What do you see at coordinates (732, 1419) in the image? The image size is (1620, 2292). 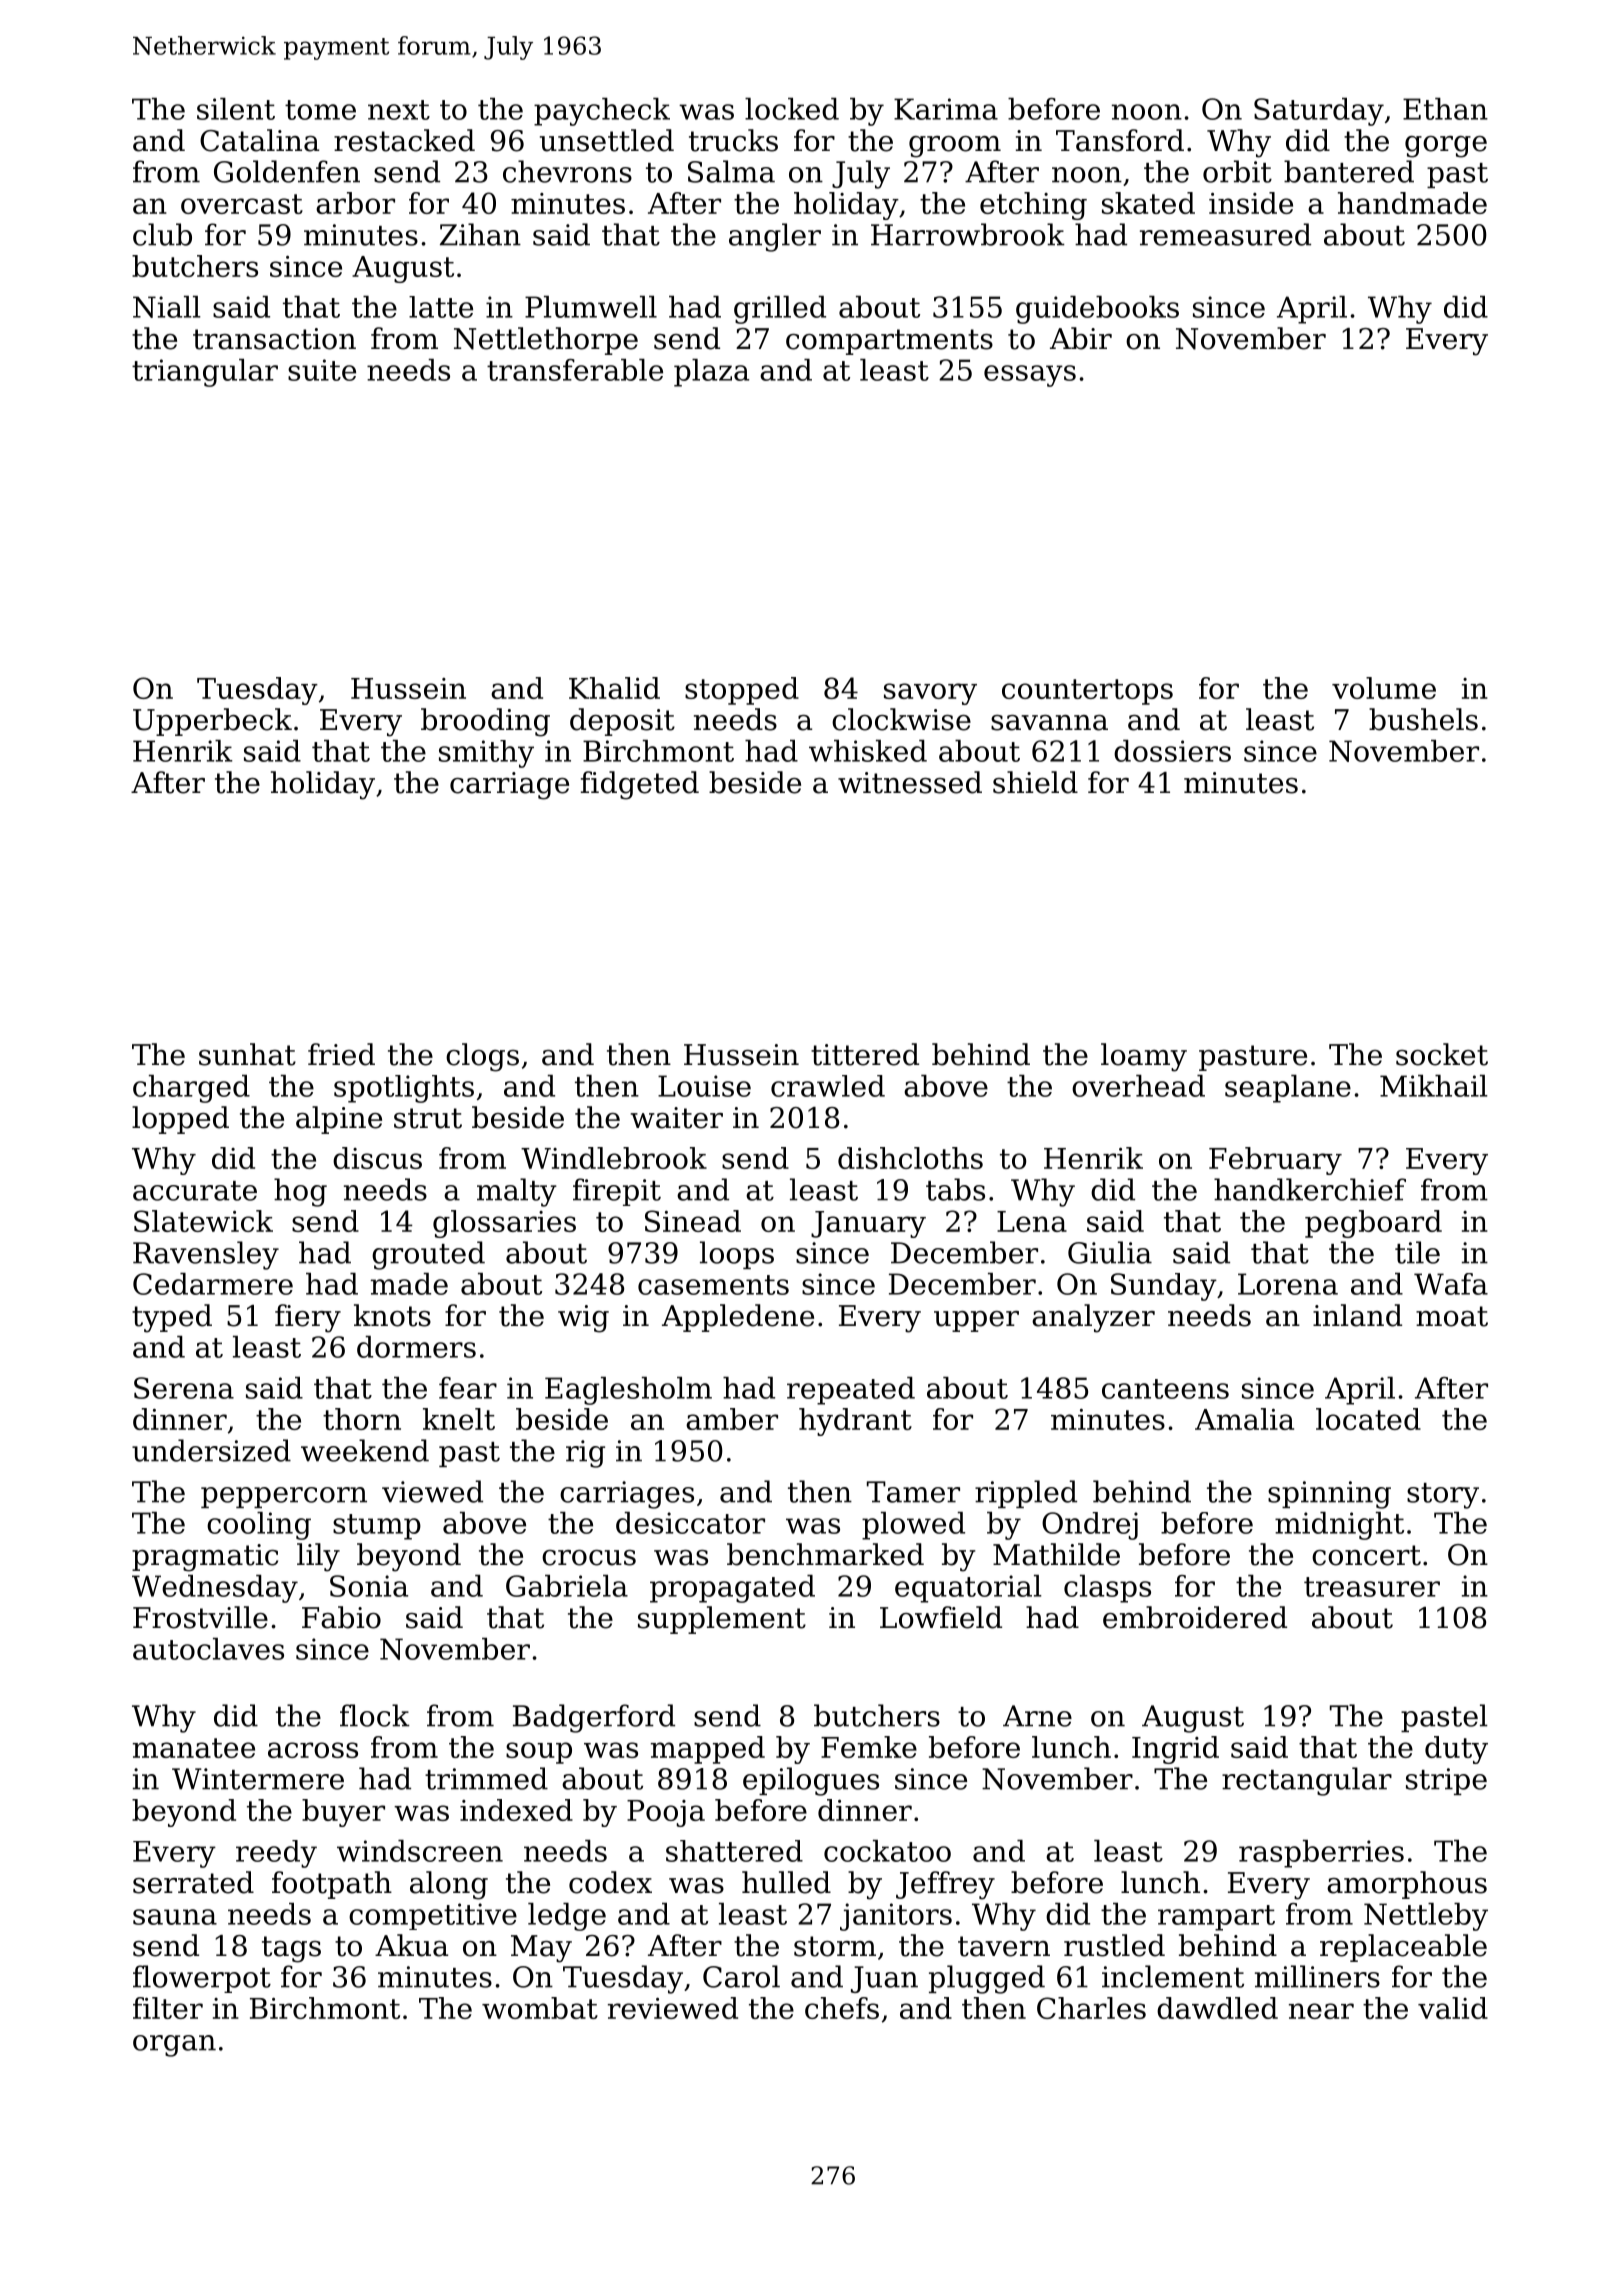 I see `amber` at bounding box center [732, 1419].
